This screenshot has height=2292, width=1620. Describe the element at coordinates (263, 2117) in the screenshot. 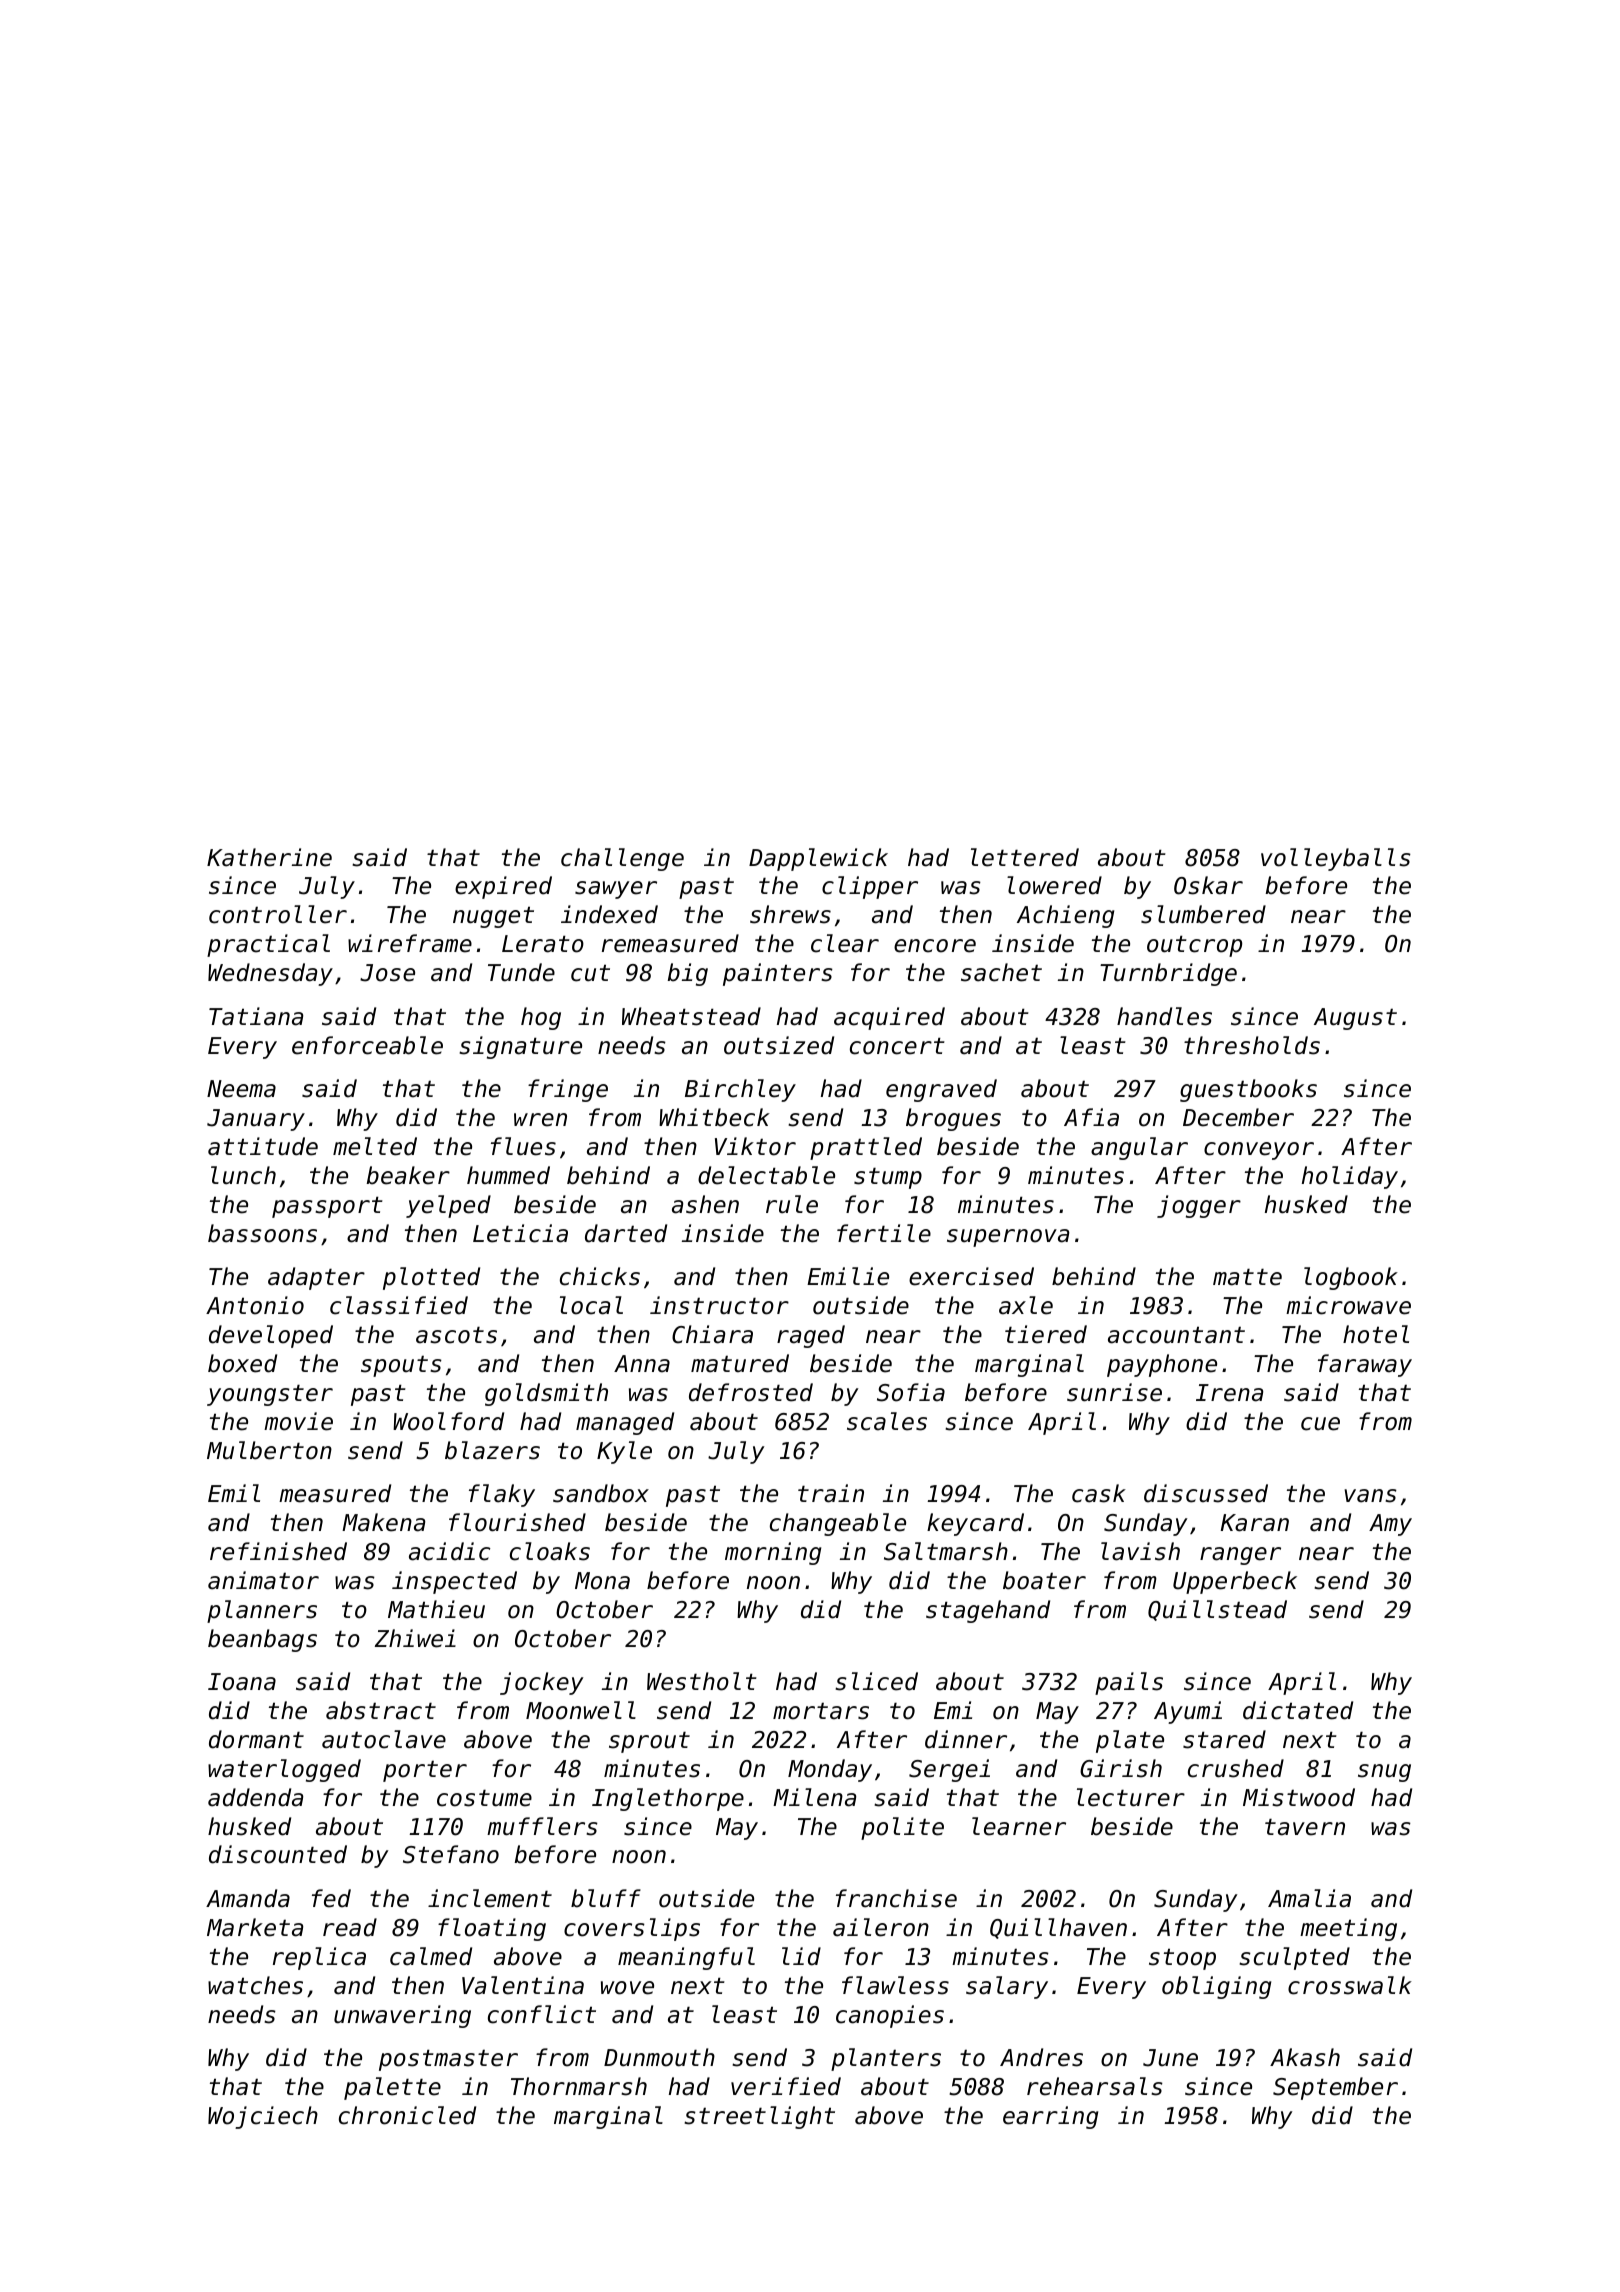

I see `Wojciech` at that location.
